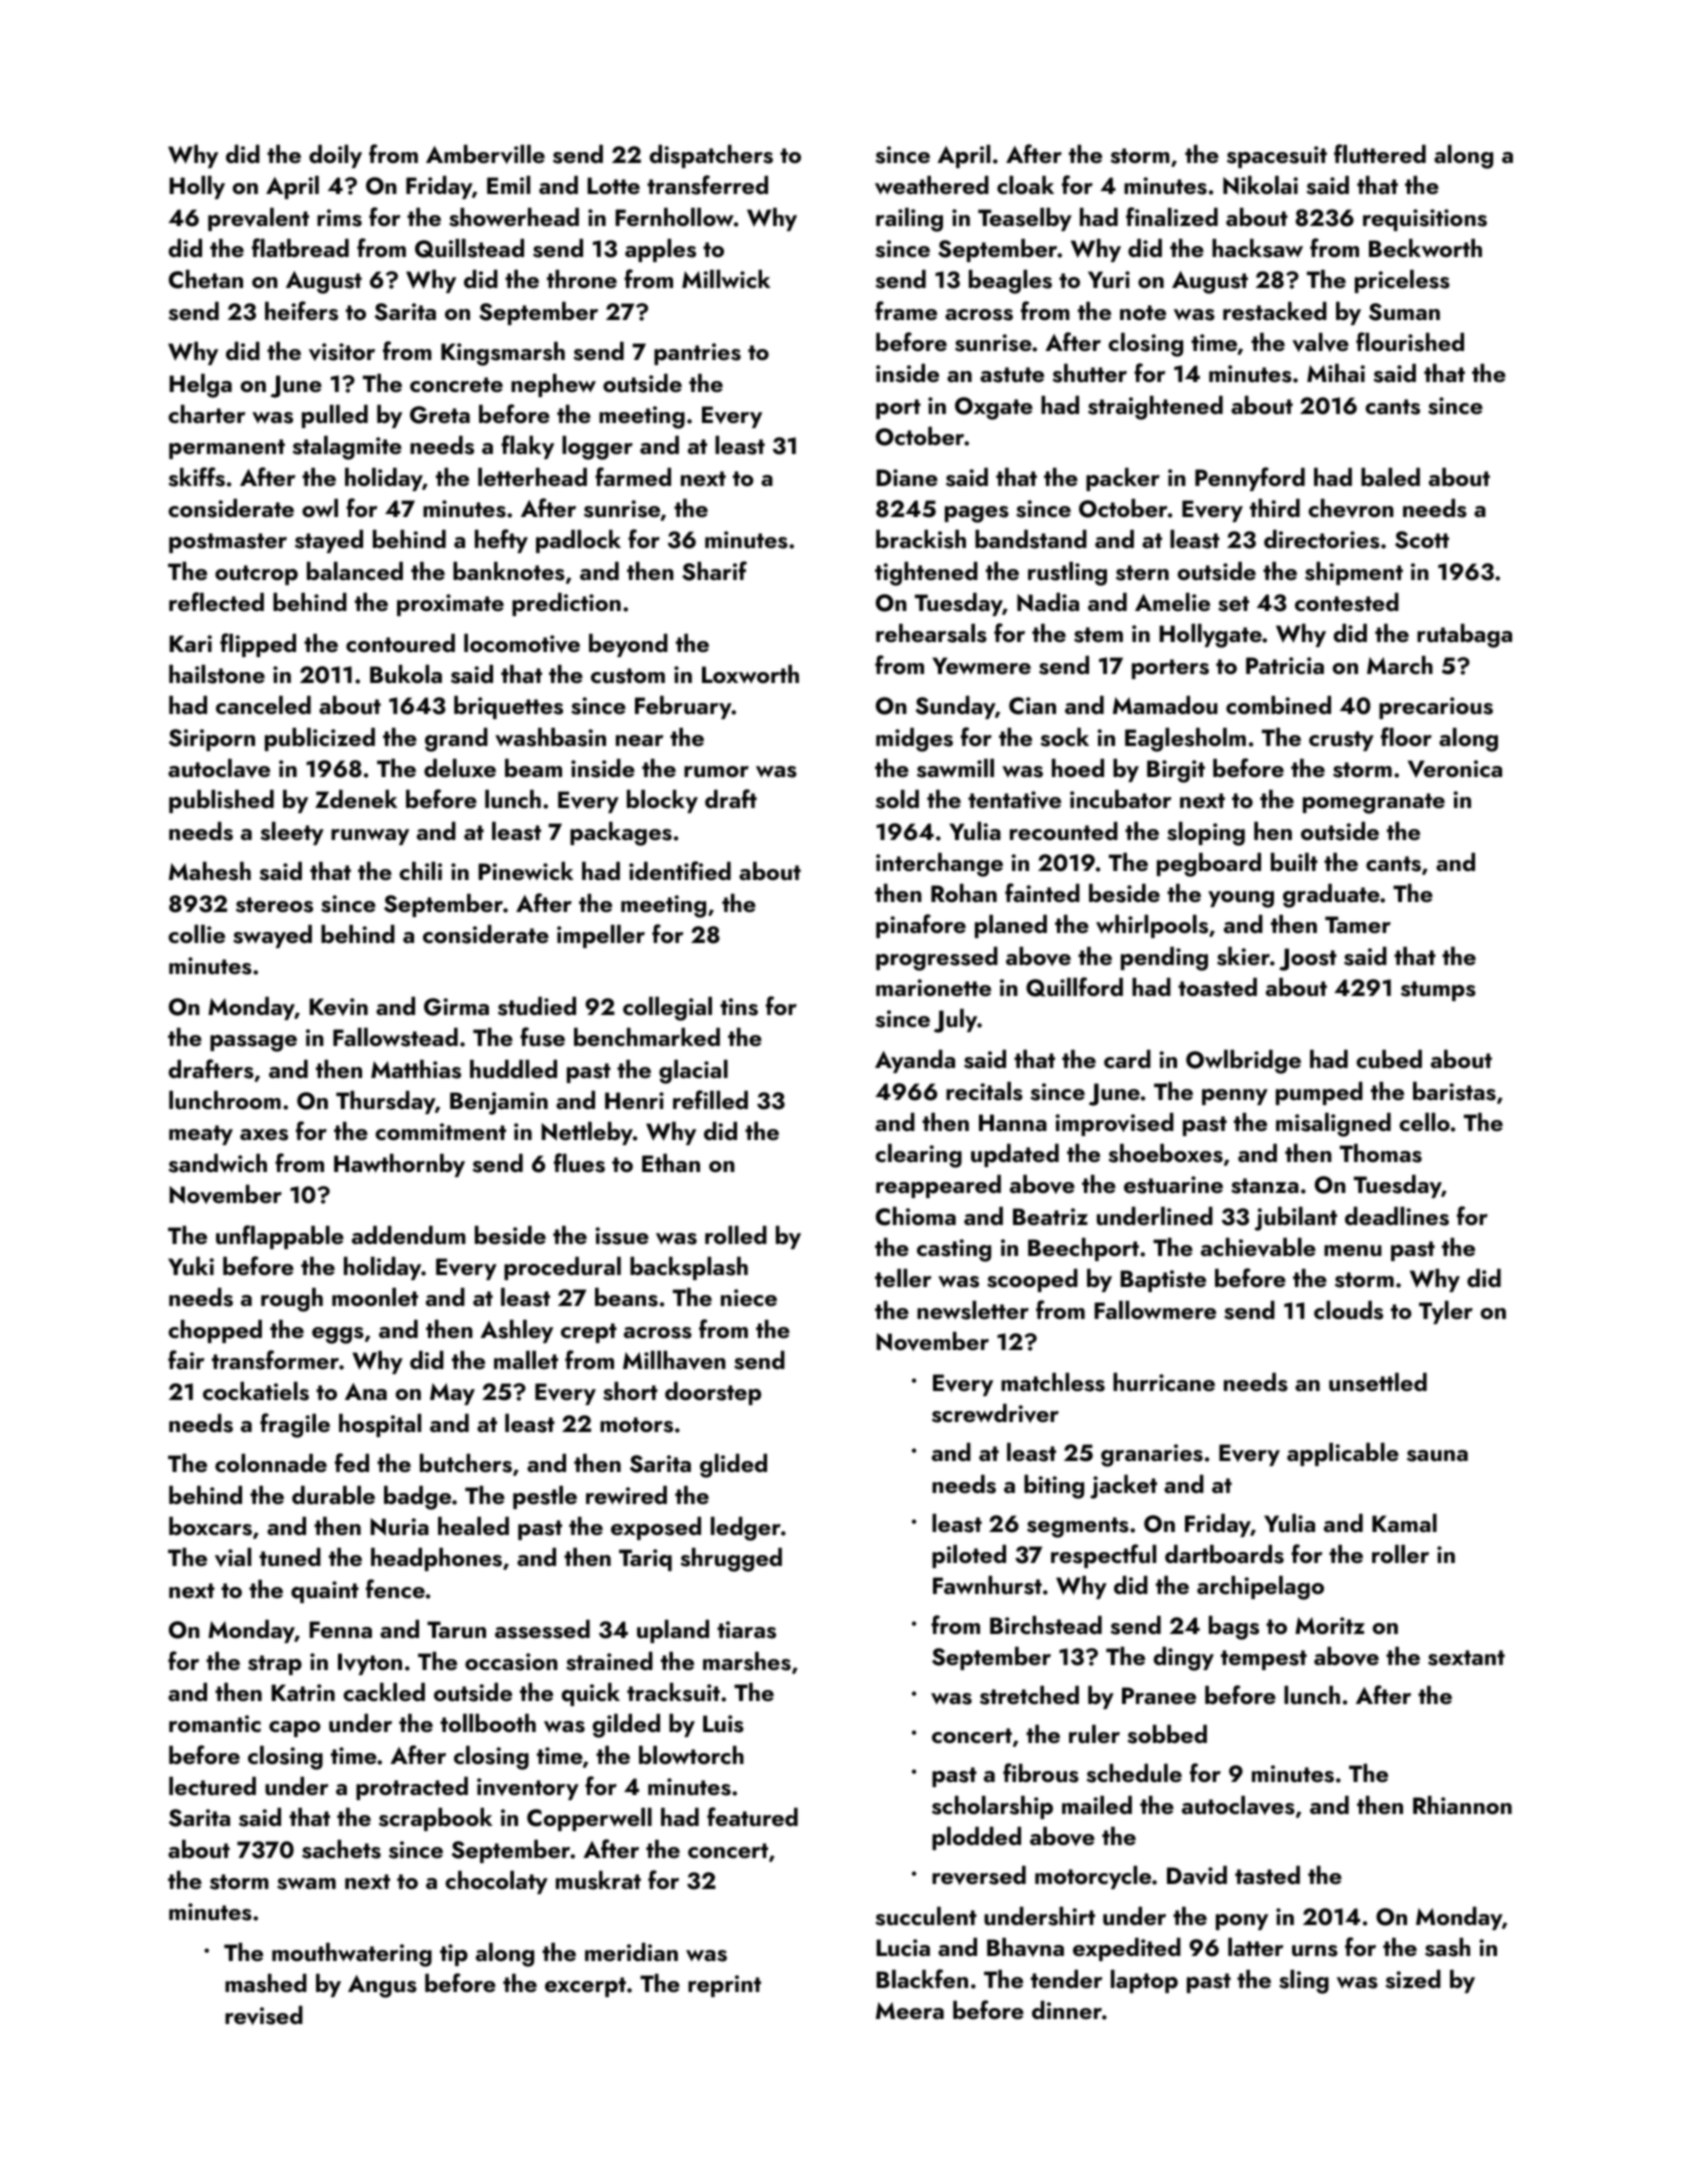  Describe the element at coordinates (711, 156) in the screenshot. I see `dispatchers` at that location.
